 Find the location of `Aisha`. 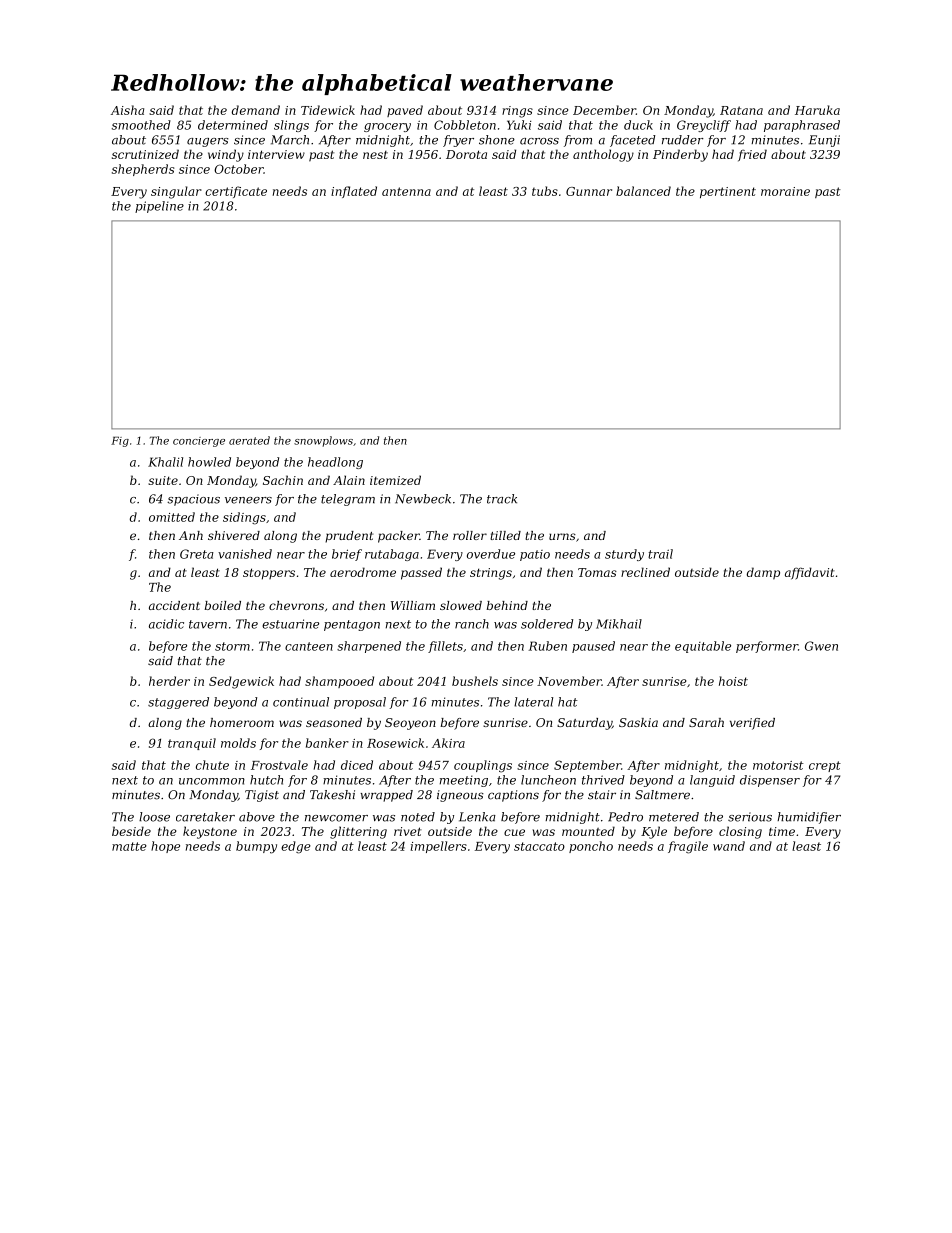

Aisha is located at coordinates (127, 110).
